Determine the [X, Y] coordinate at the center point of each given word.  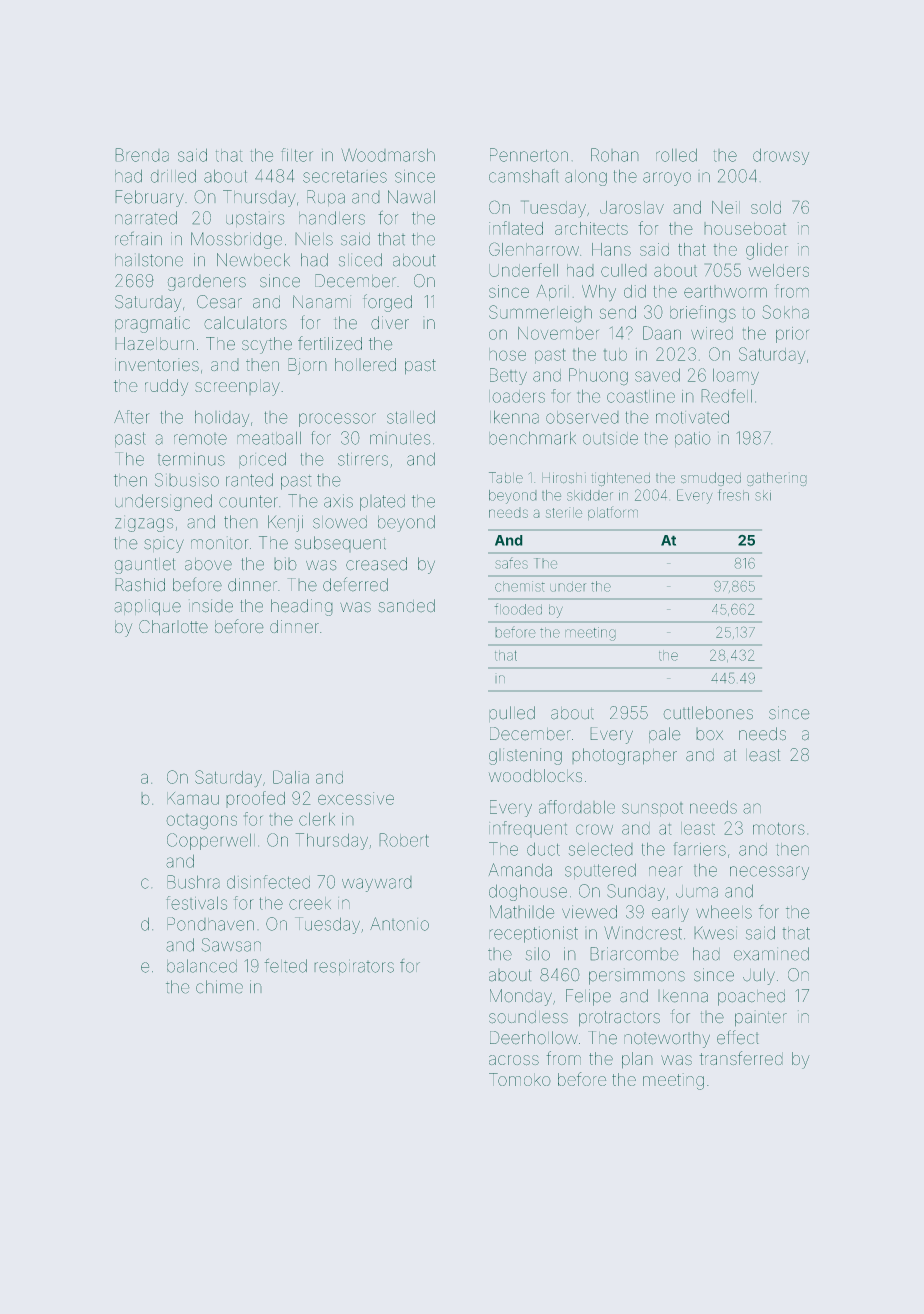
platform [613, 513]
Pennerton [529, 155]
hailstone [149, 260]
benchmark [532, 438]
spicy [164, 546]
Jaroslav [632, 207]
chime [219, 987]
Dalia [291, 777]
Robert [404, 840]
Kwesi [715, 933]
